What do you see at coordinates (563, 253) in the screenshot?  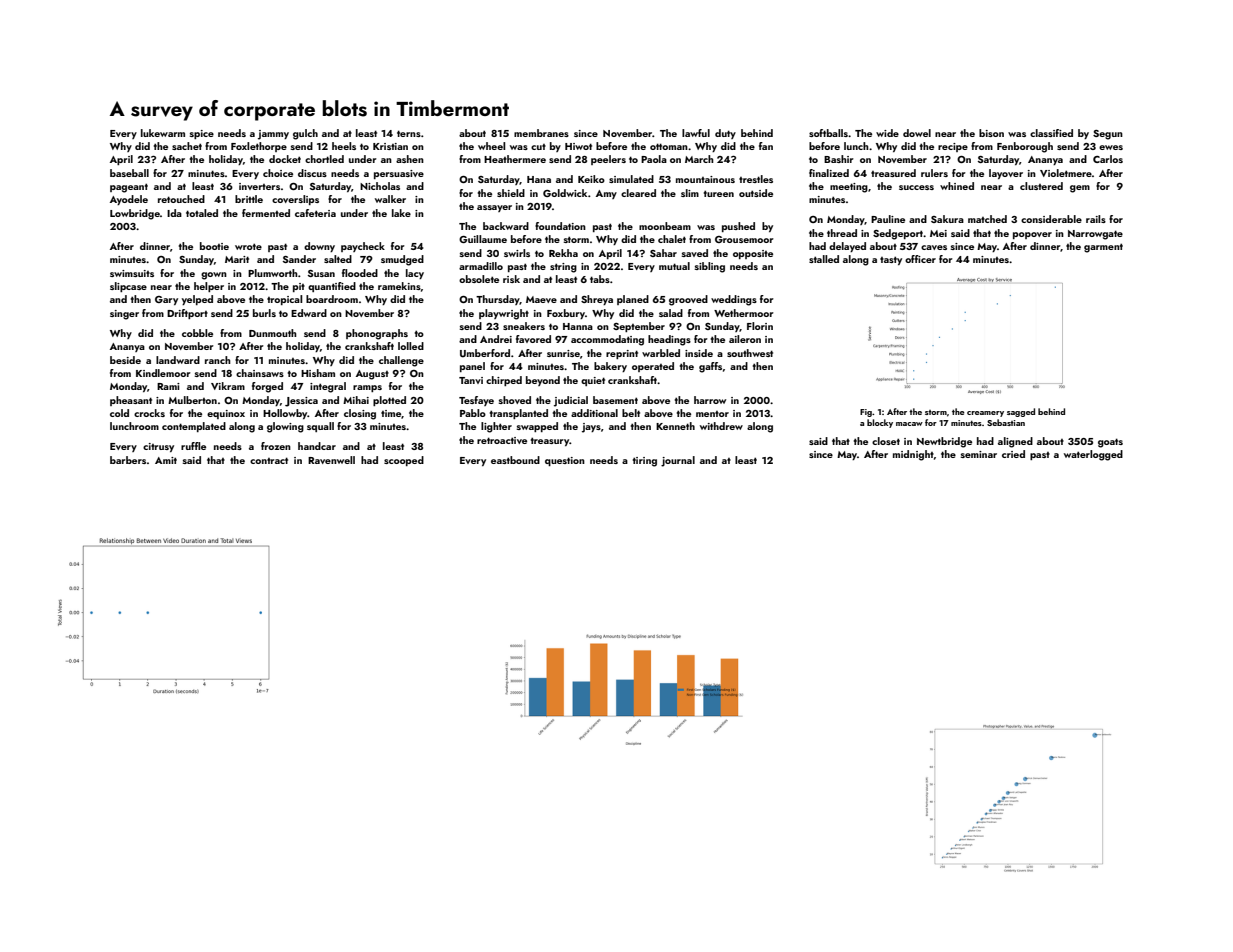 I see `Rekha` at bounding box center [563, 253].
